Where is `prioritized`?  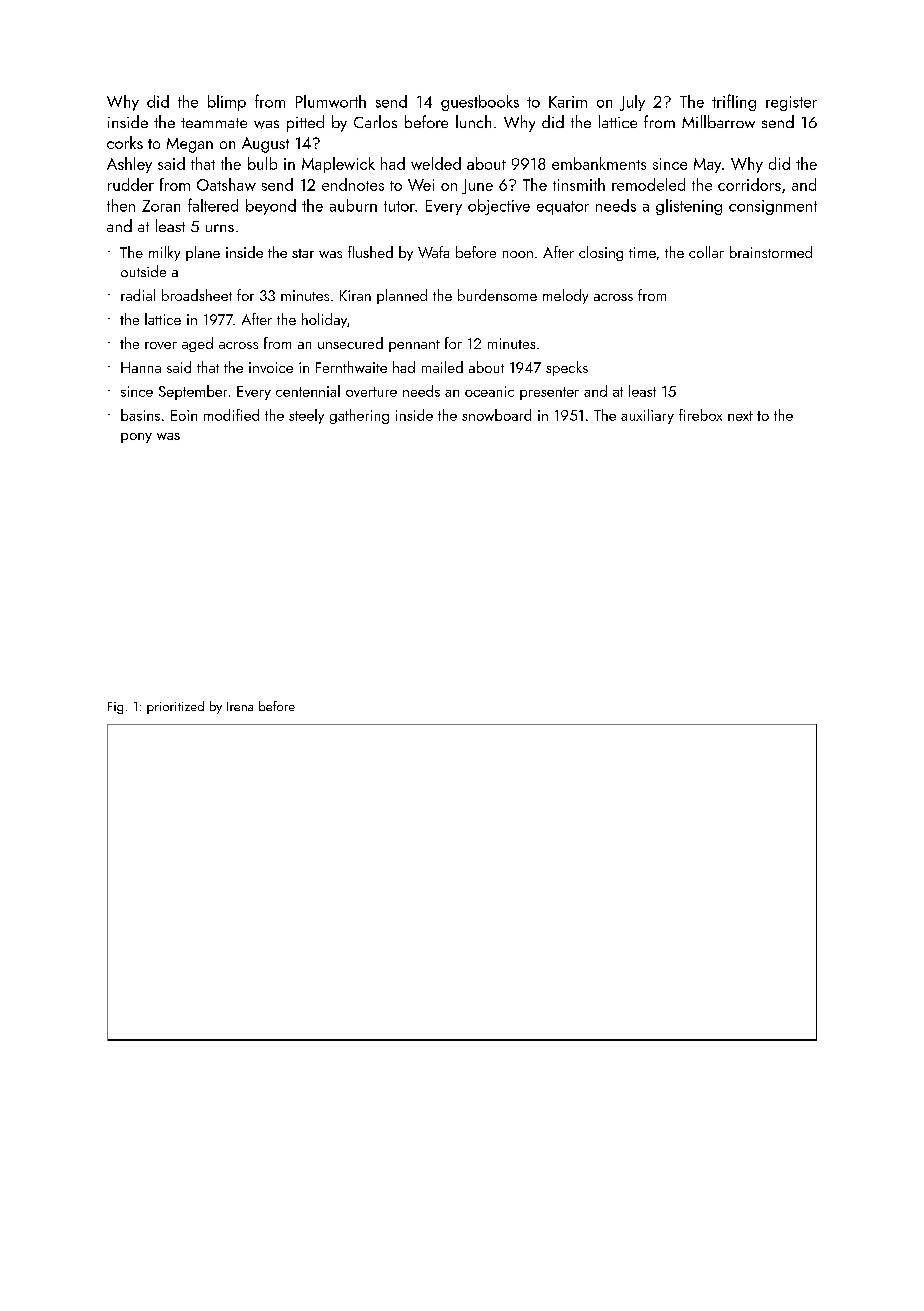
prioritized is located at coordinates (175, 707).
